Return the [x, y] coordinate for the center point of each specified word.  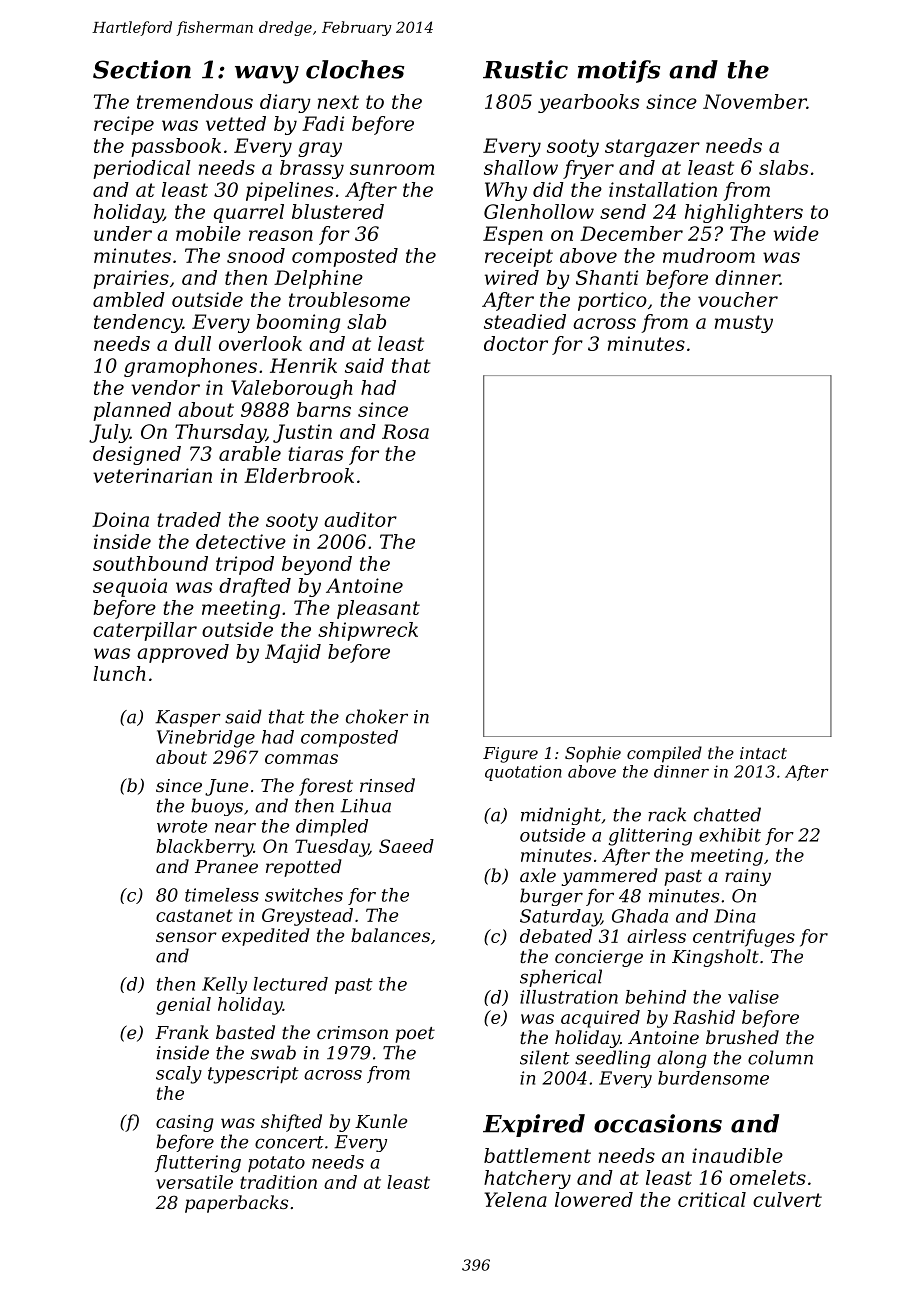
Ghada [640, 916]
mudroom [709, 255]
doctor [516, 343]
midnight [561, 816]
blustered [338, 211]
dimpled [332, 827]
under [123, 233]
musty [744, 324]
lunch [119, 673]
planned [132, 411]
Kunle [381, 1121]
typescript [253, 1075]
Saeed [406, 846]
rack [667, 814]
